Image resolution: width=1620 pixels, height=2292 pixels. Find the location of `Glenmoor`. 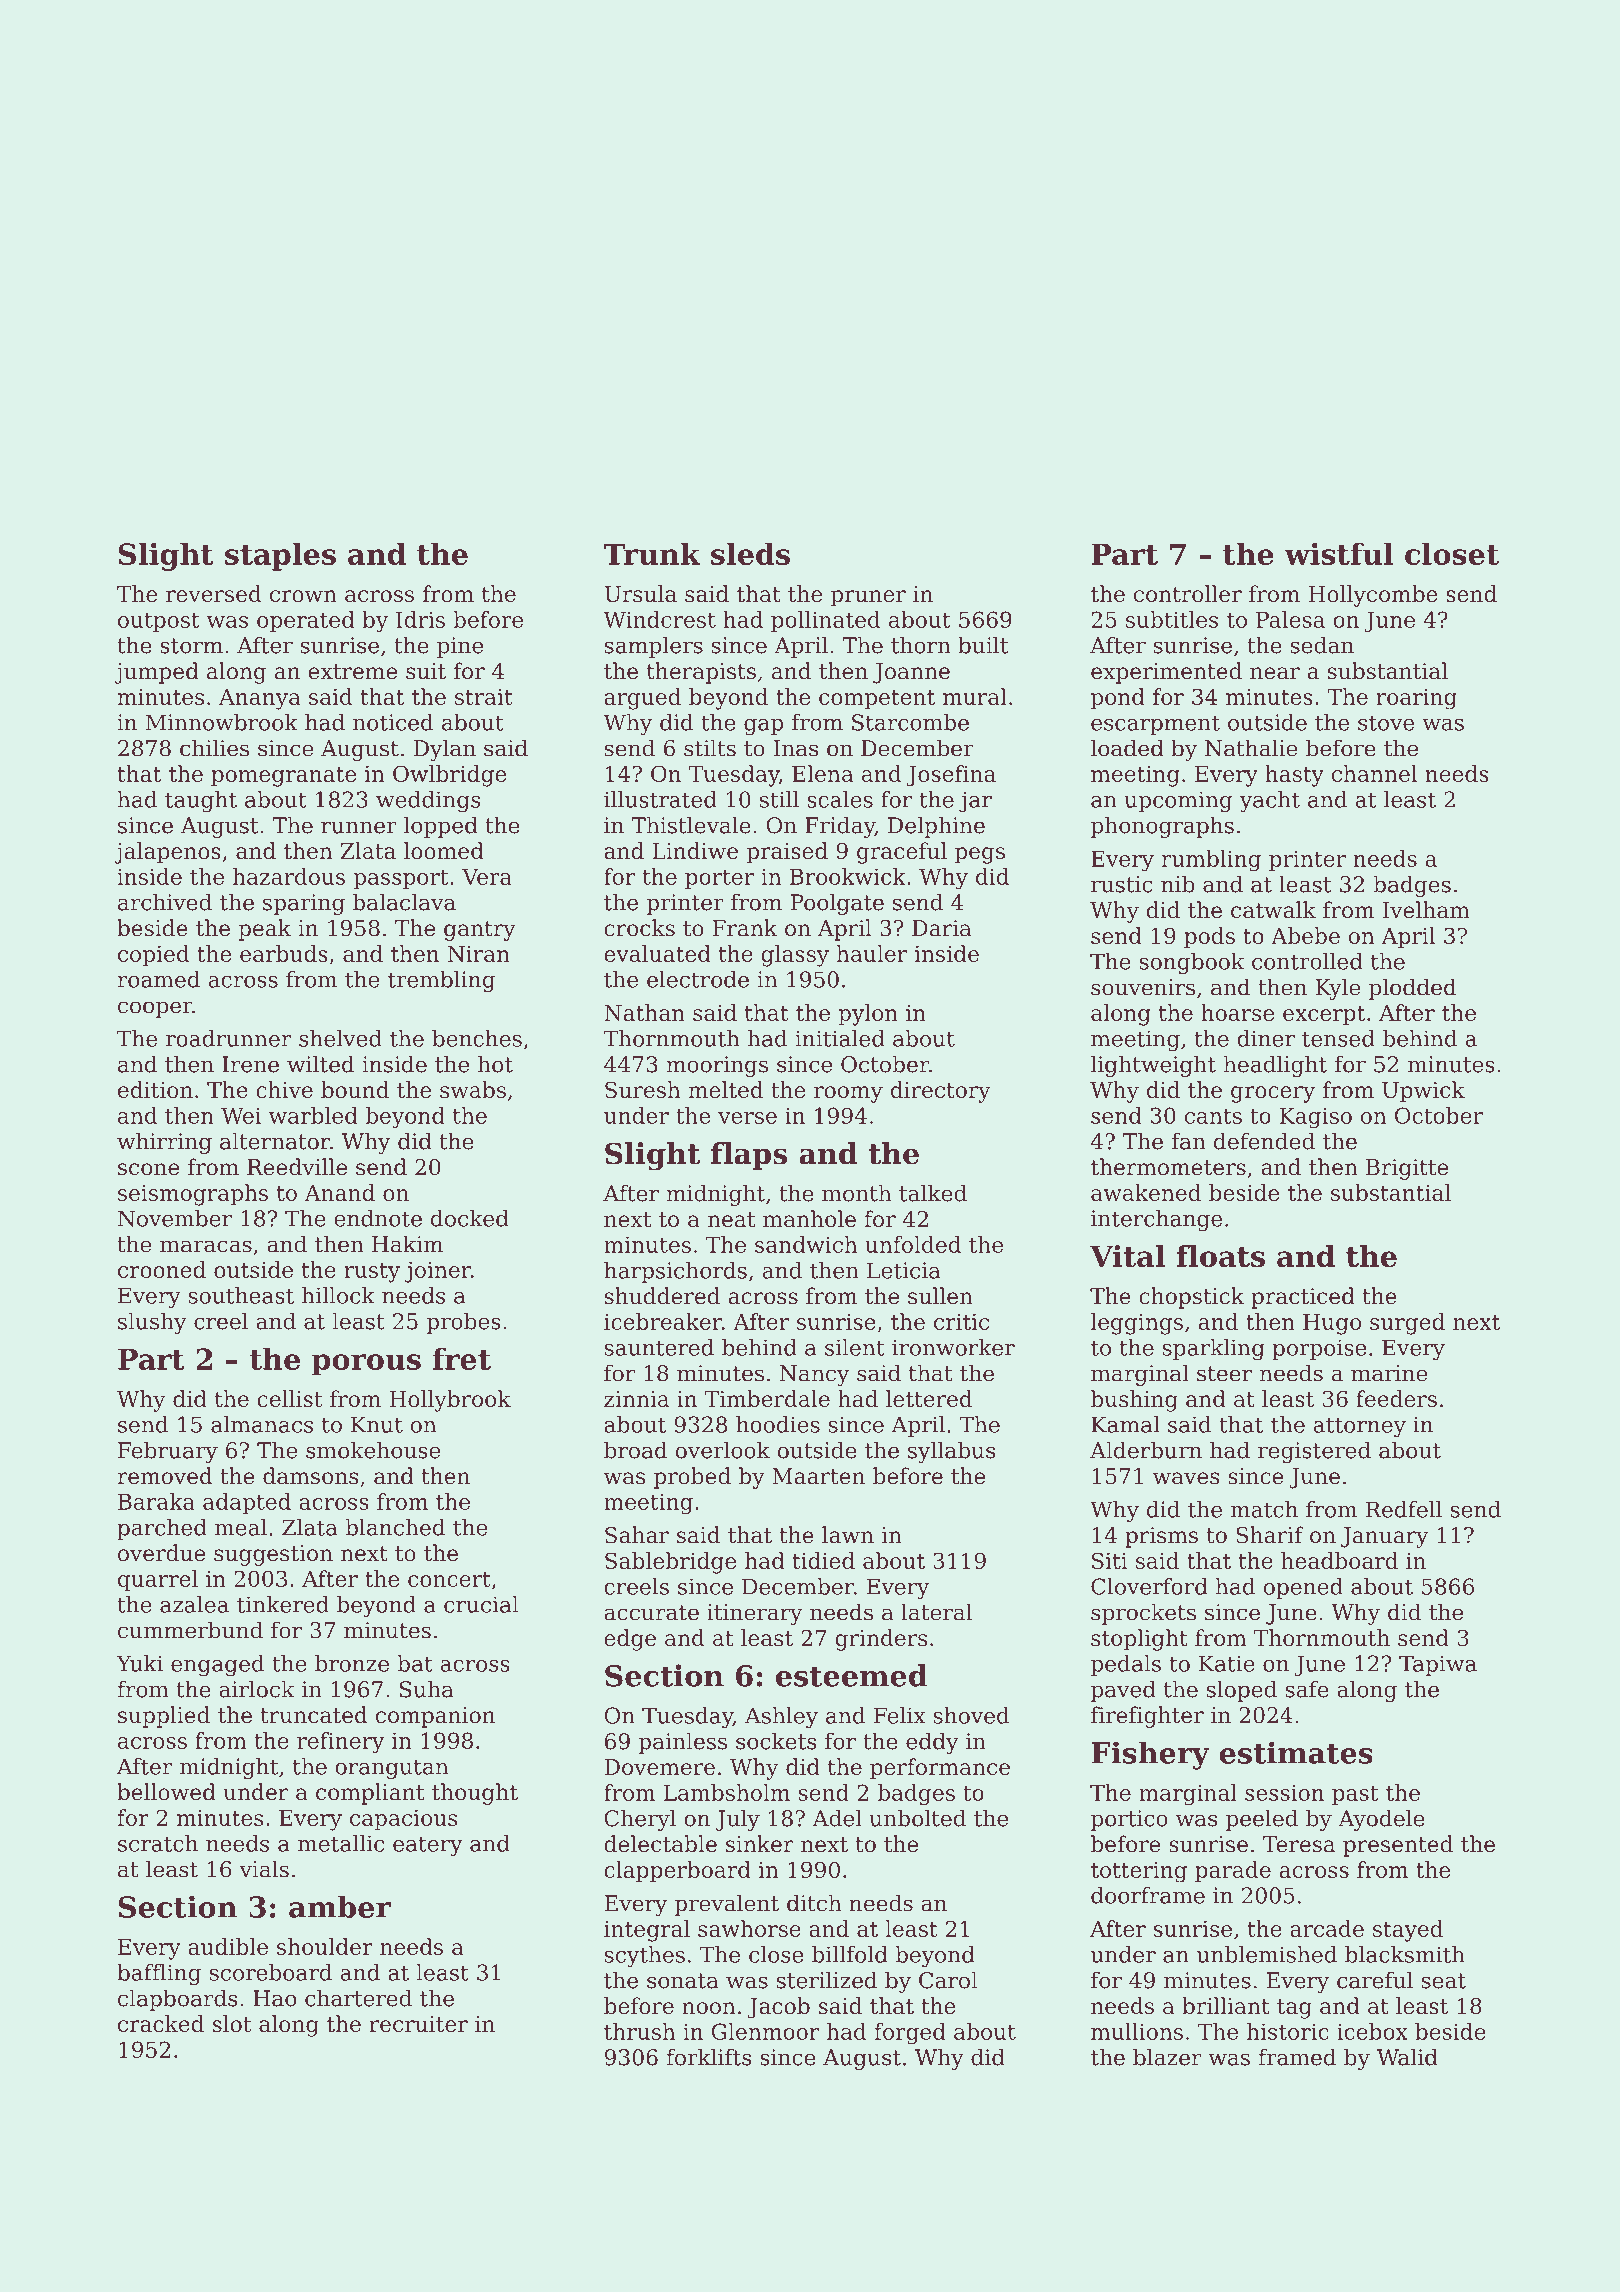

Glenmoor is located at coordinates (765, 2031).
